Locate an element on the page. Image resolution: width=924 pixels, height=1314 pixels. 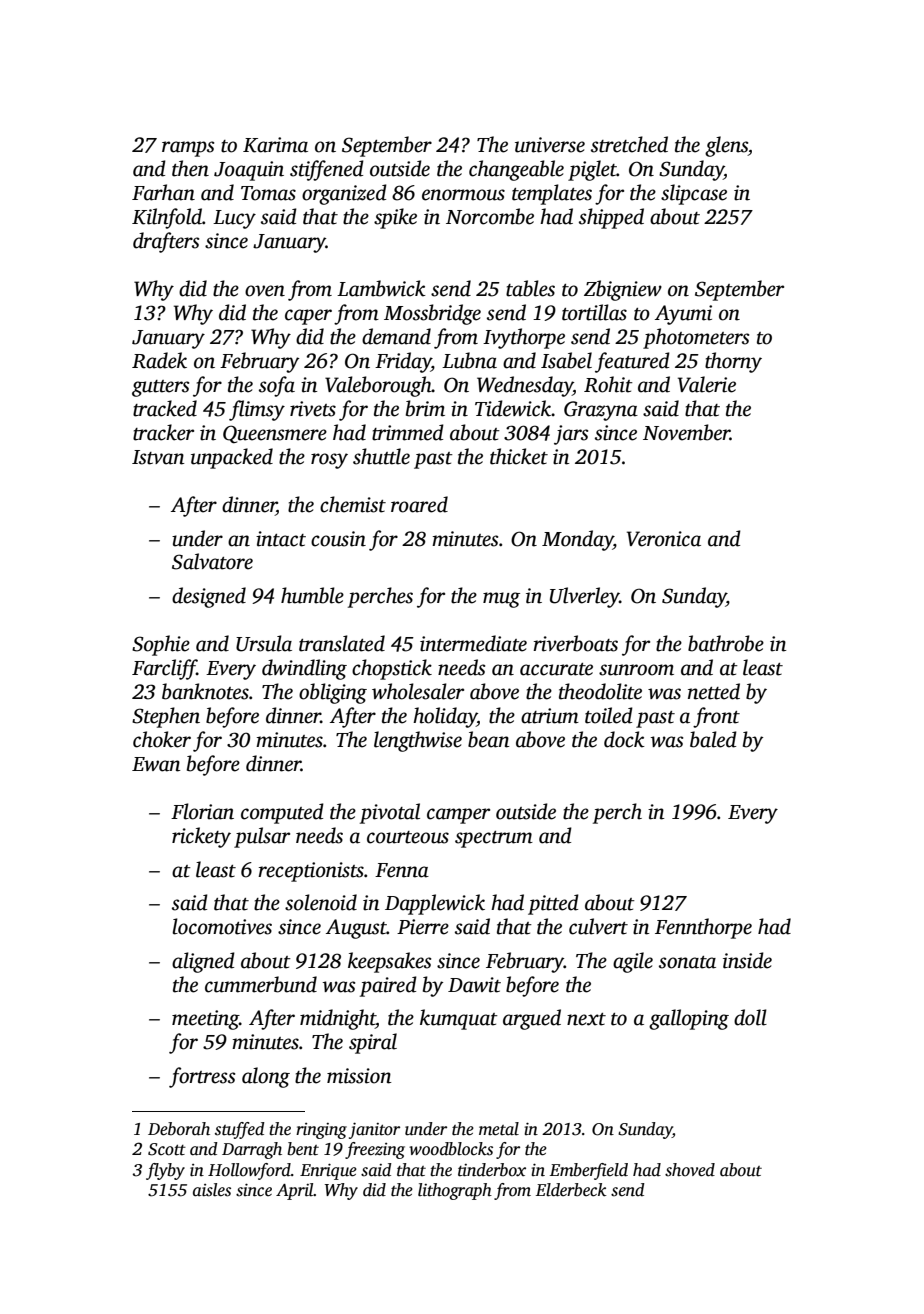
sonata is located at coordinates (687, 962).
